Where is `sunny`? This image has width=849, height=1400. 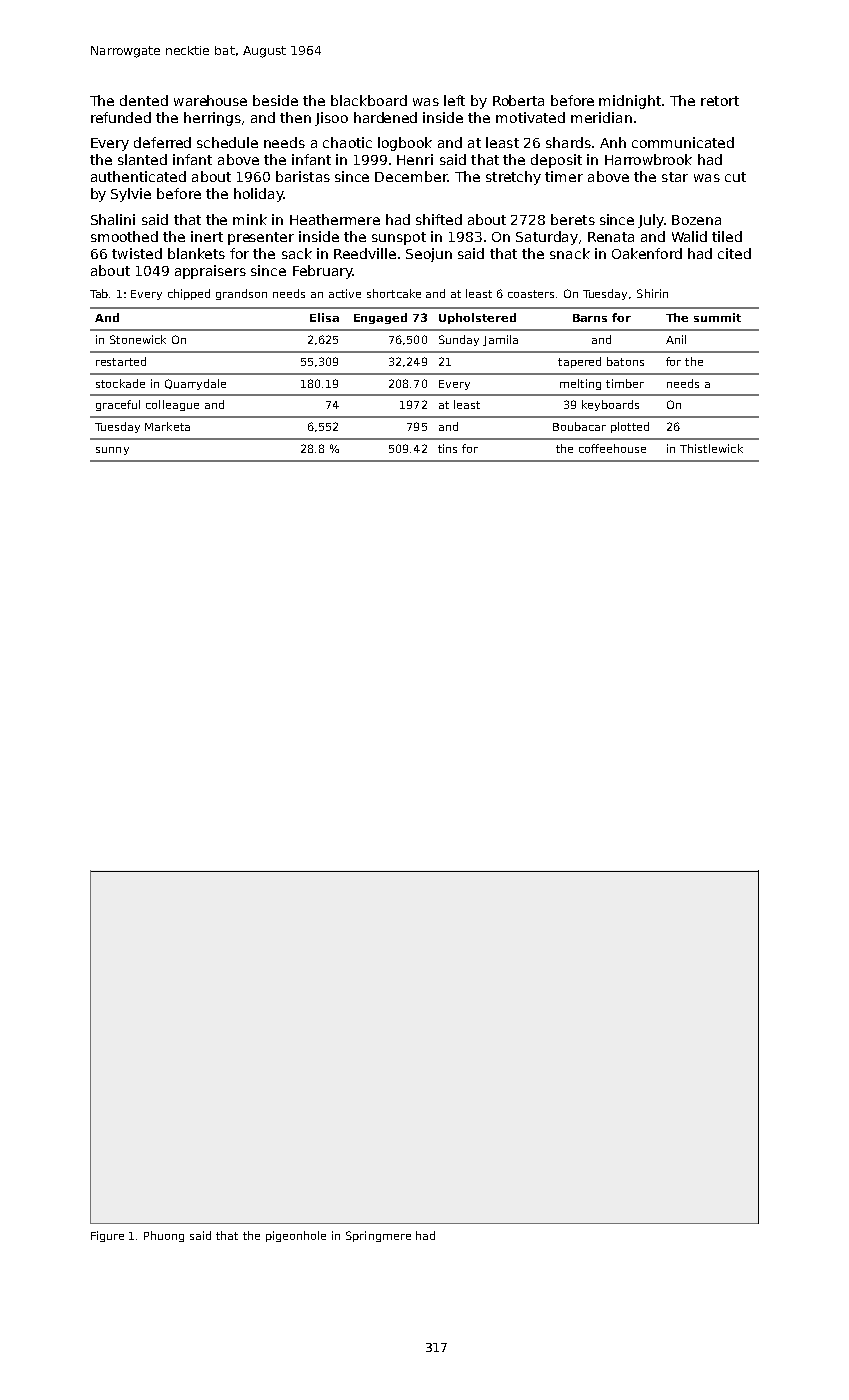
sunny is located at coordinates (112, 451).
